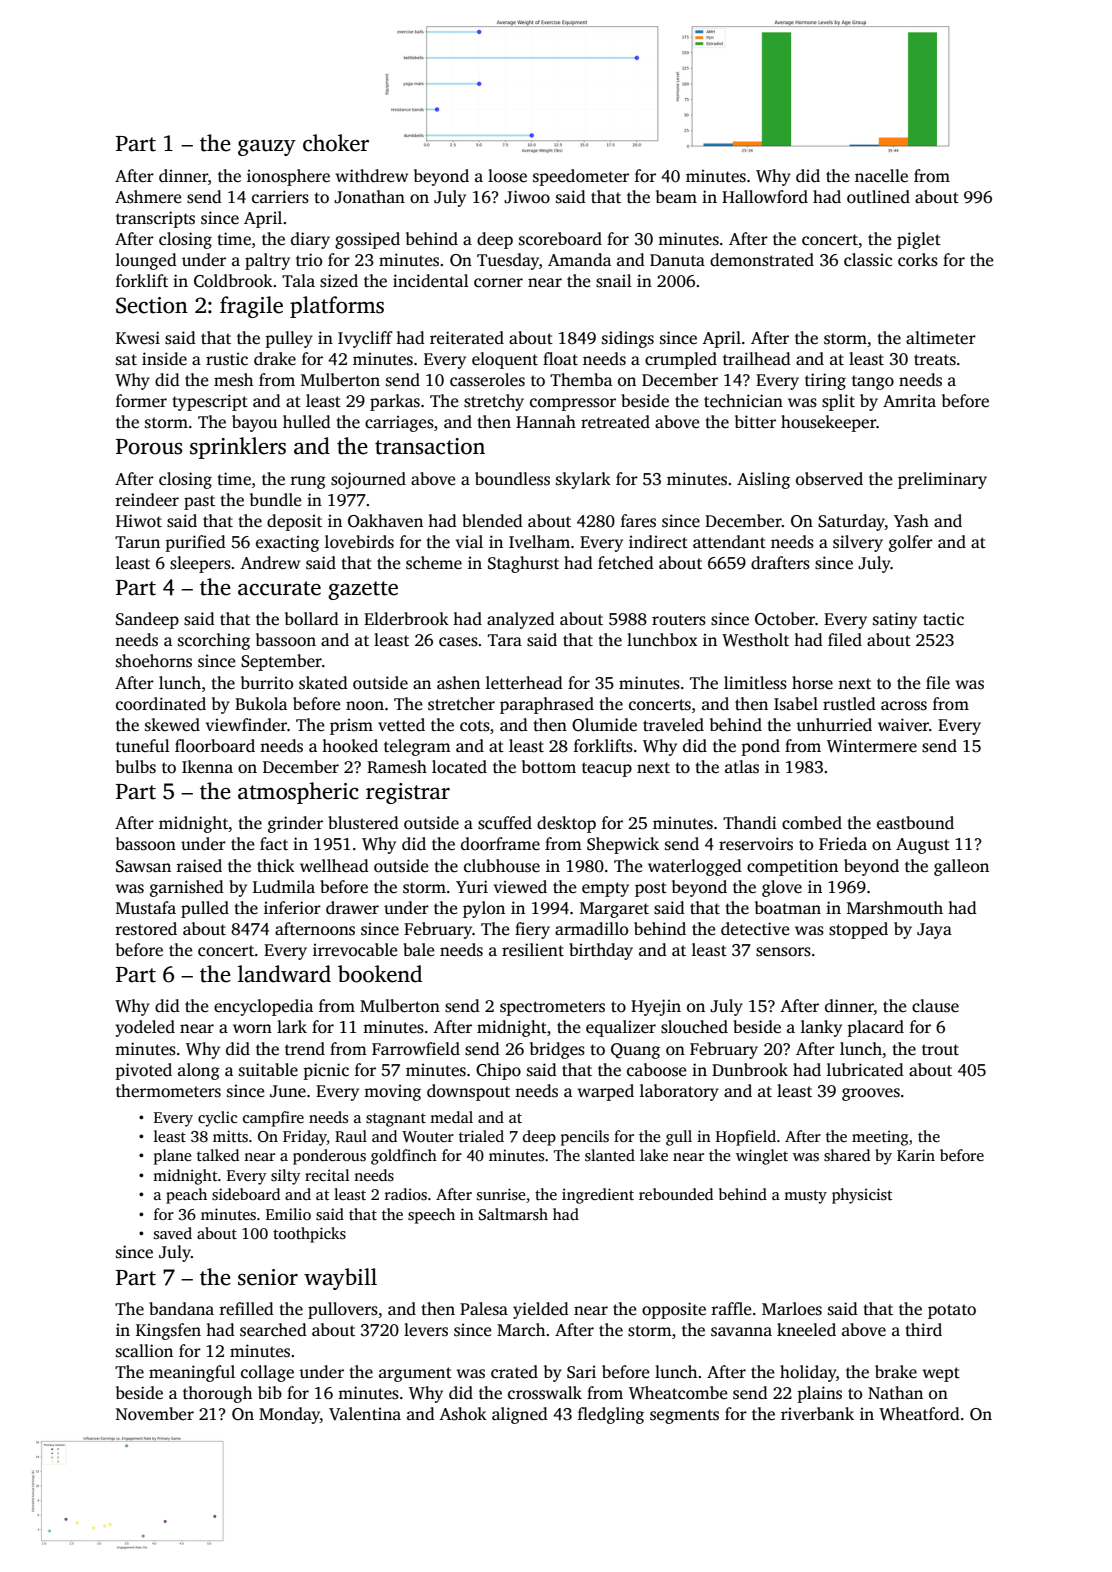  I want to click on senior, so click(268, 1277).
